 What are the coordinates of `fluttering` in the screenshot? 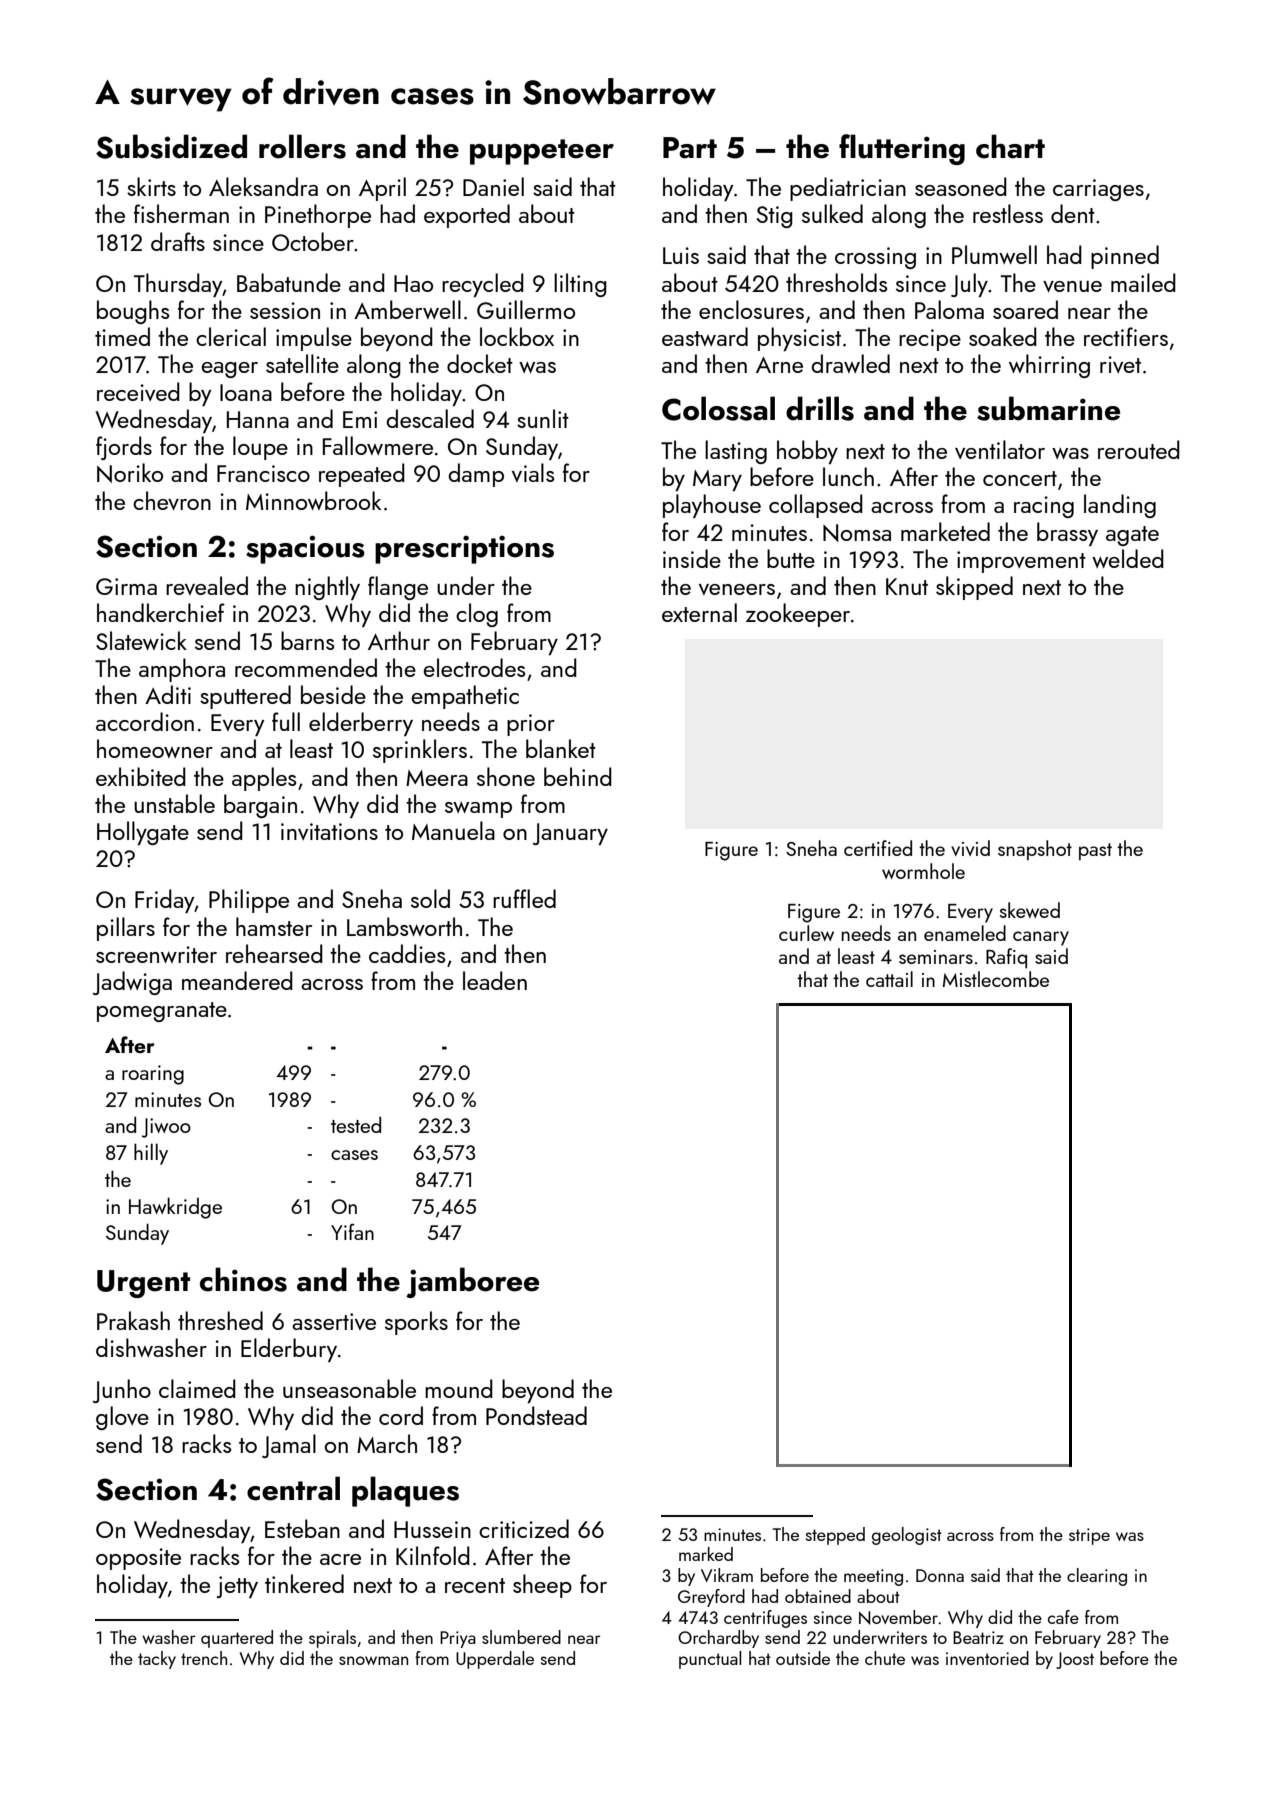 It's located at (902, 149).
